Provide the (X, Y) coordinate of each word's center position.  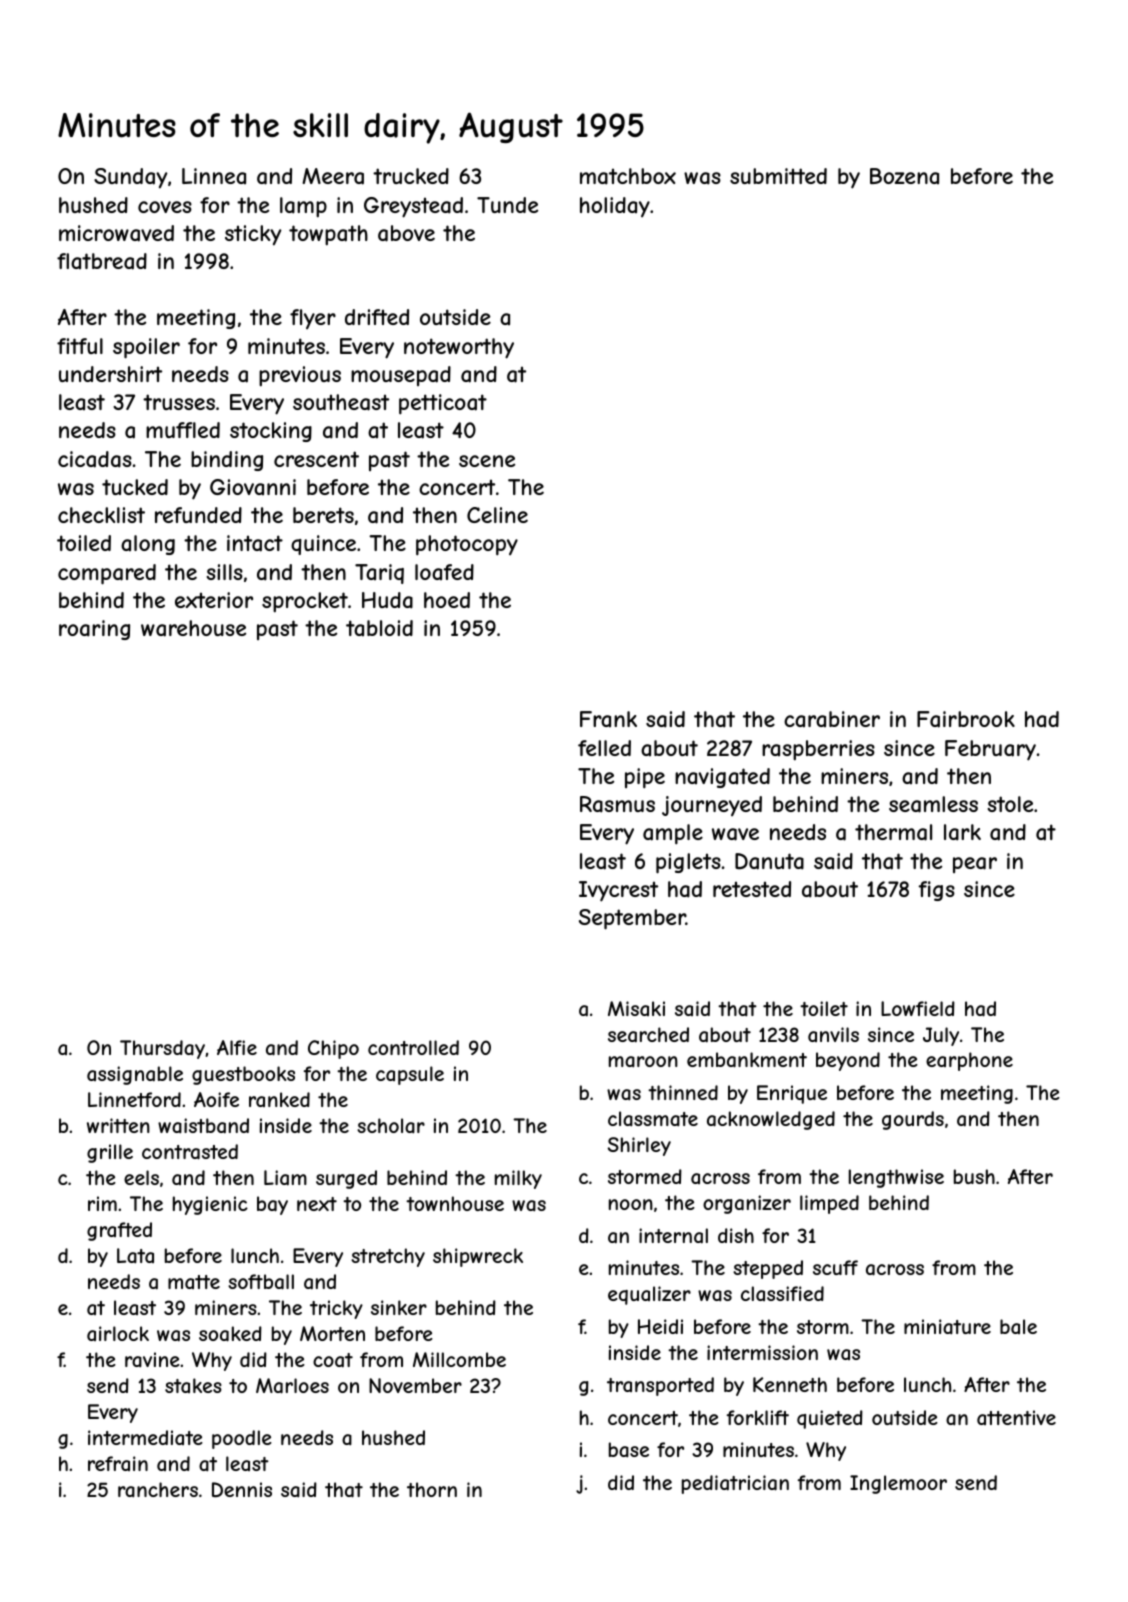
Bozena (904, 176)
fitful (80, 346)
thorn (432, 1489)
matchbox (628, 176)
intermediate (145, 1437)
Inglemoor (898, 1484)
